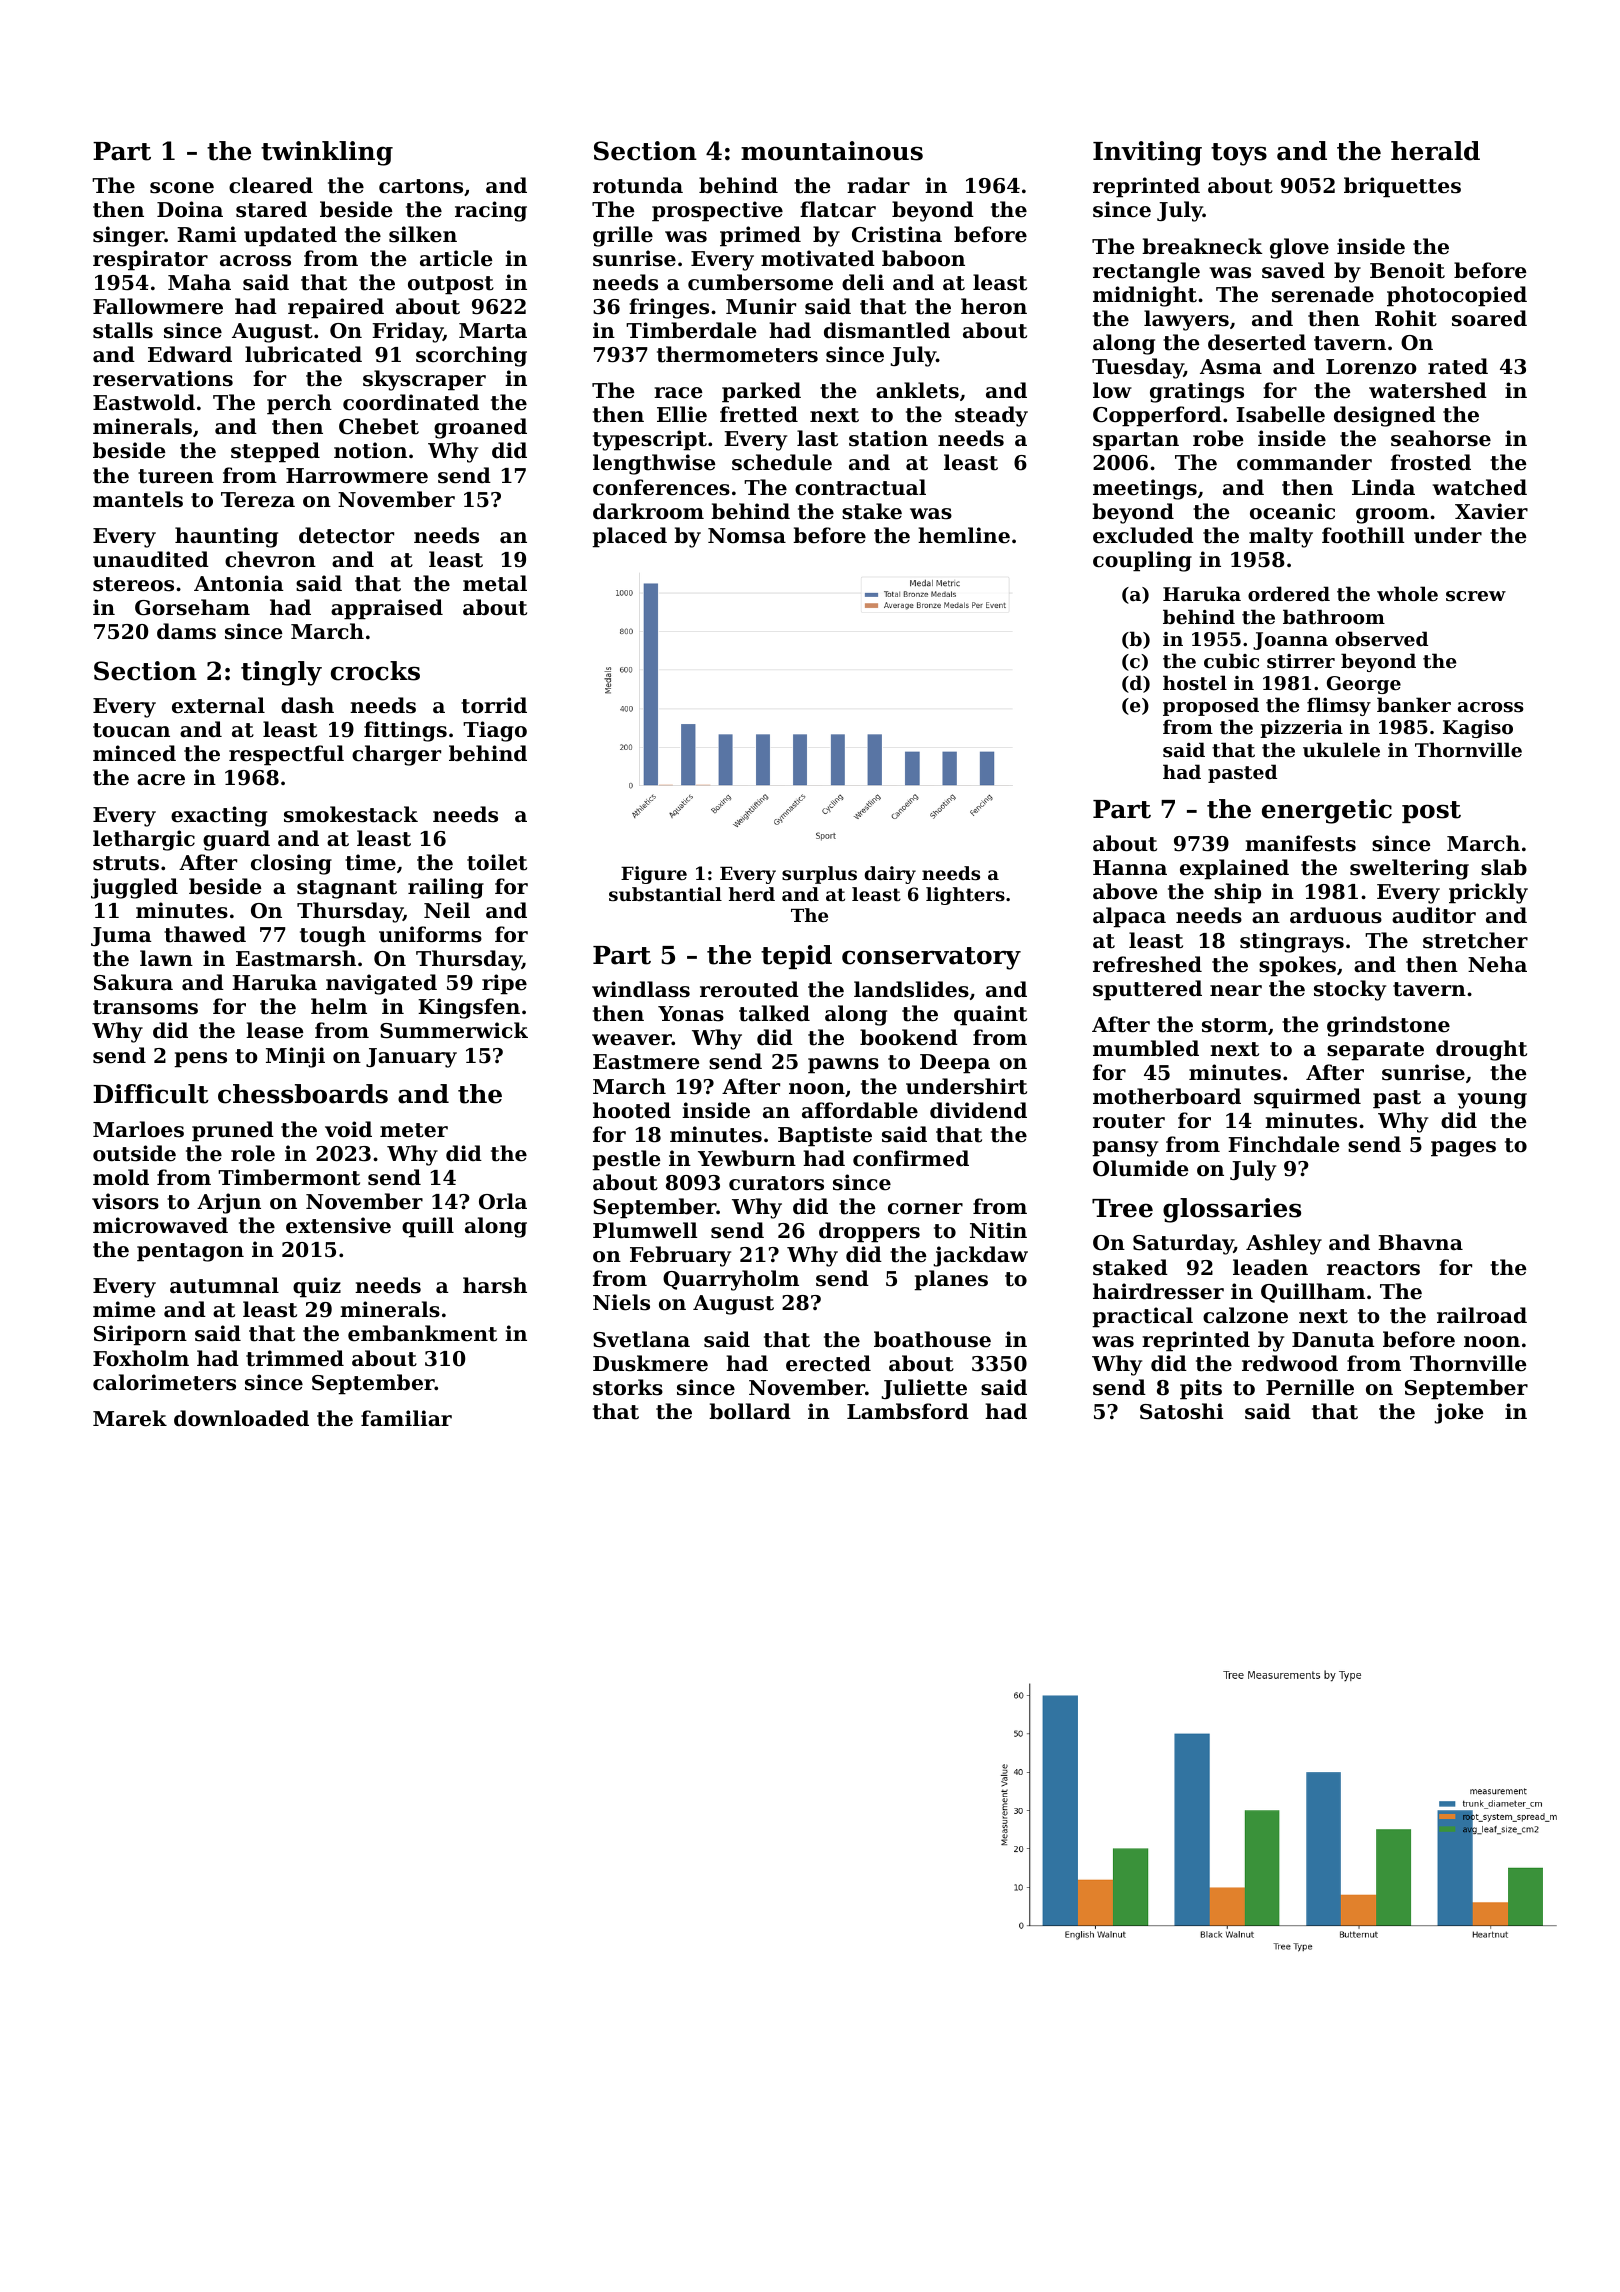 This screenshot has width=1620, height=2292. Describe the element at coordinates (1140, 1168) in the screenshot. I see `Olumide` at that location.
